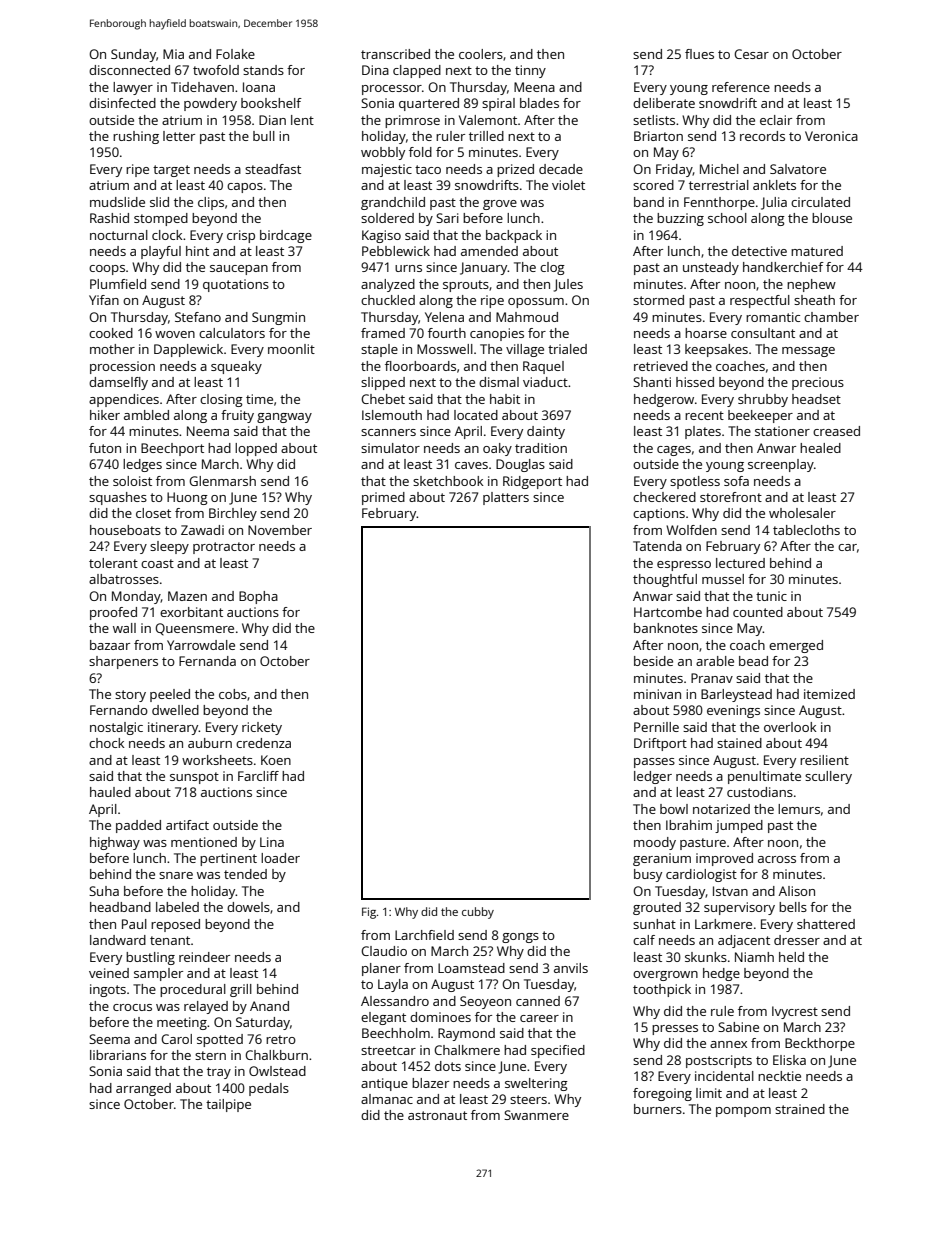  Describe the element at coordinates (115, 843) in the image. I see `highway` at that location.
